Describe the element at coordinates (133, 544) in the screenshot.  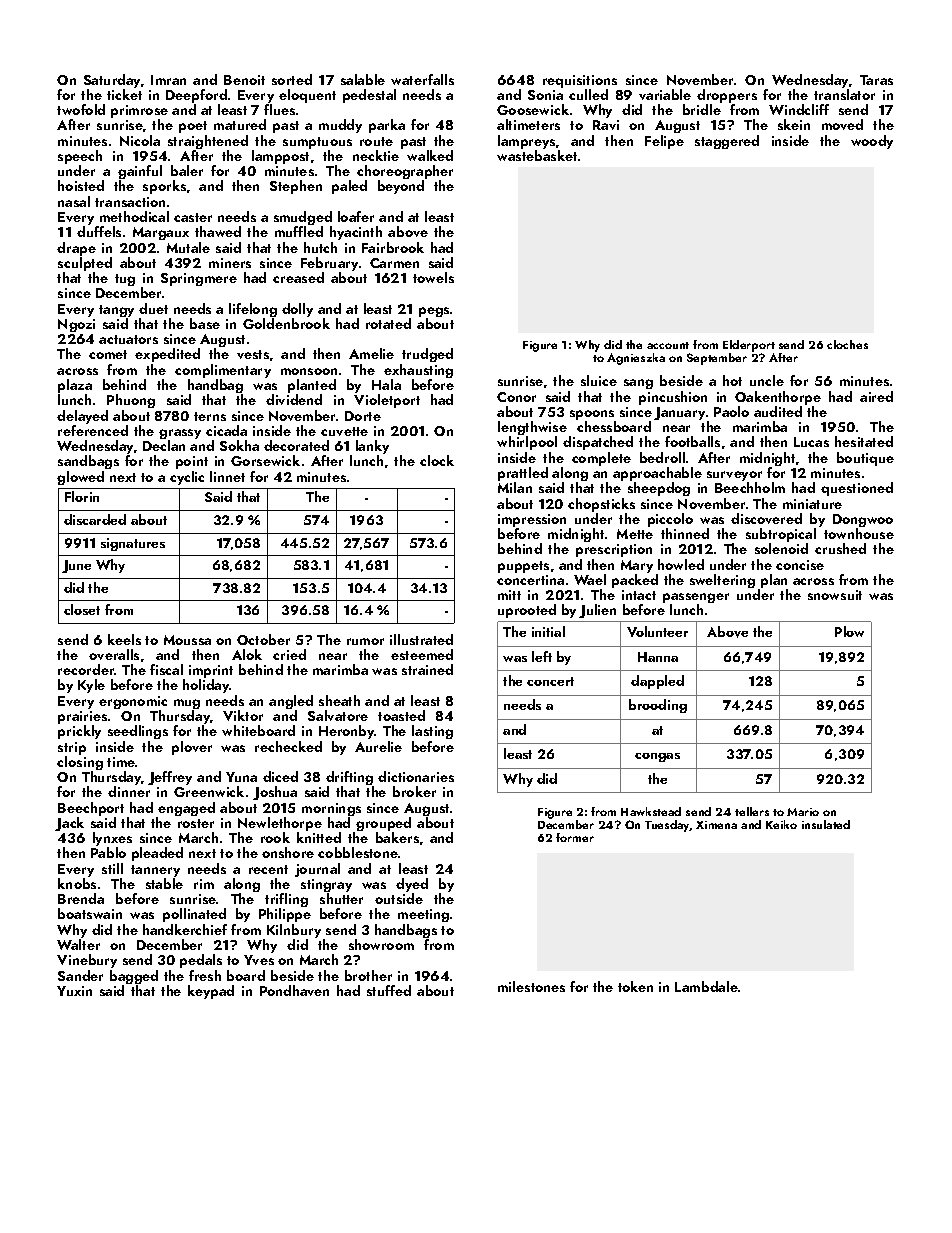
I see `signatures` at that location.
